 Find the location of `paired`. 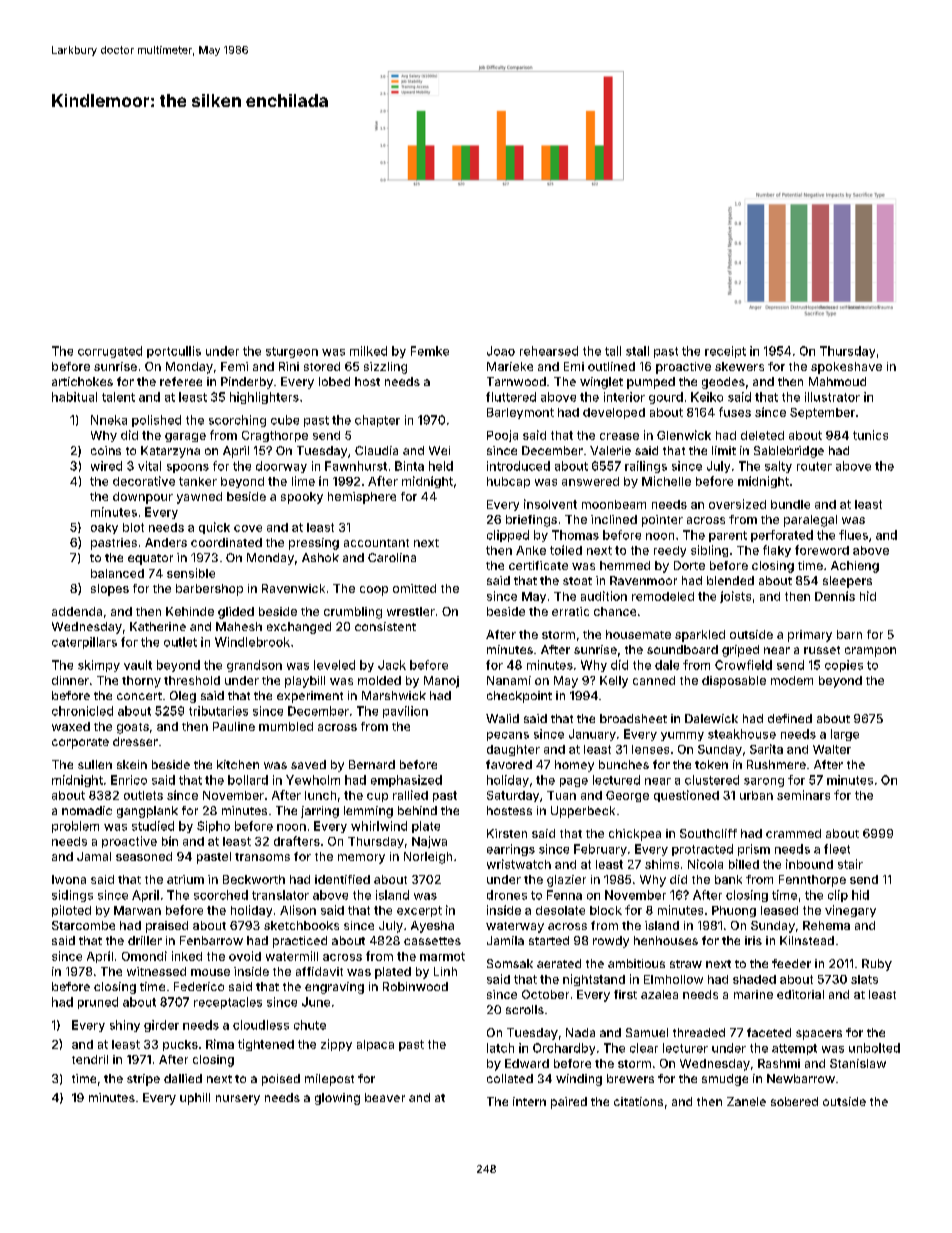

paired is located at coordinates (569, 1103).
